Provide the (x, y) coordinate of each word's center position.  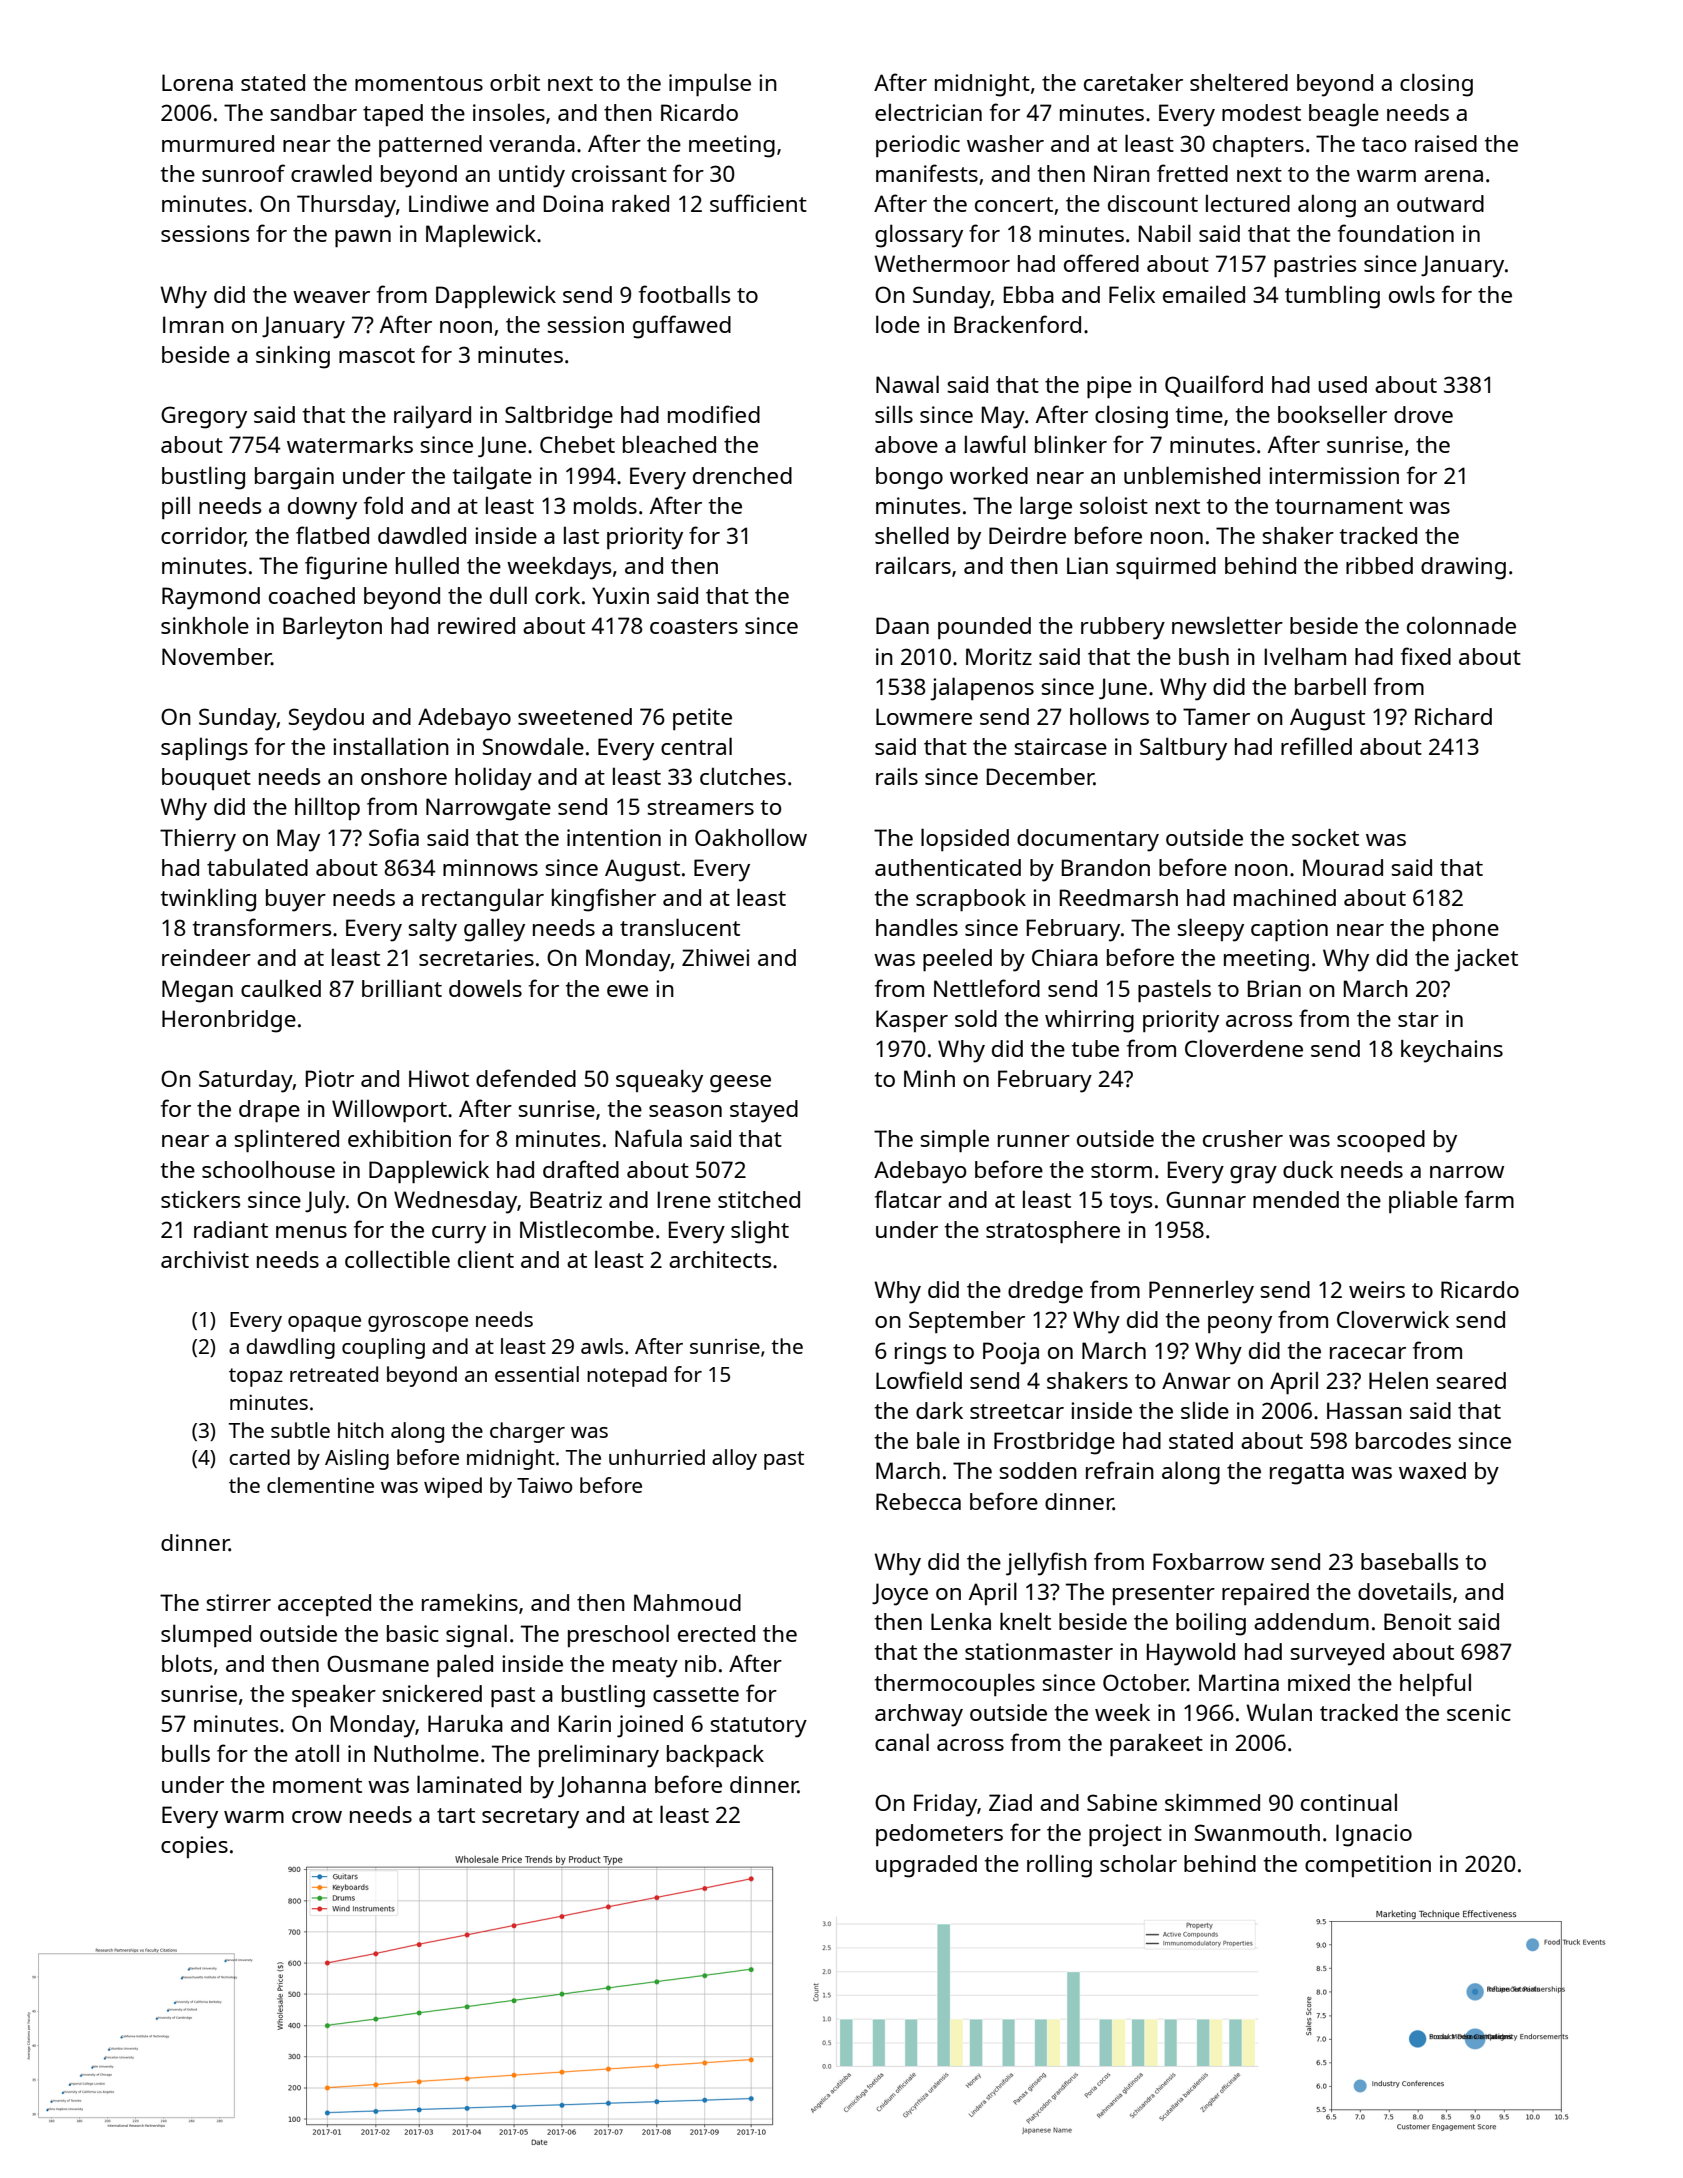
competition (1368, 1866)
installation (391, 746)
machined (1285, 897)
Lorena (197, 82)
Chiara (1065, 957)
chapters (1258, 146)
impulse (710, 84)
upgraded (926, 1866)
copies (194, 1847)
